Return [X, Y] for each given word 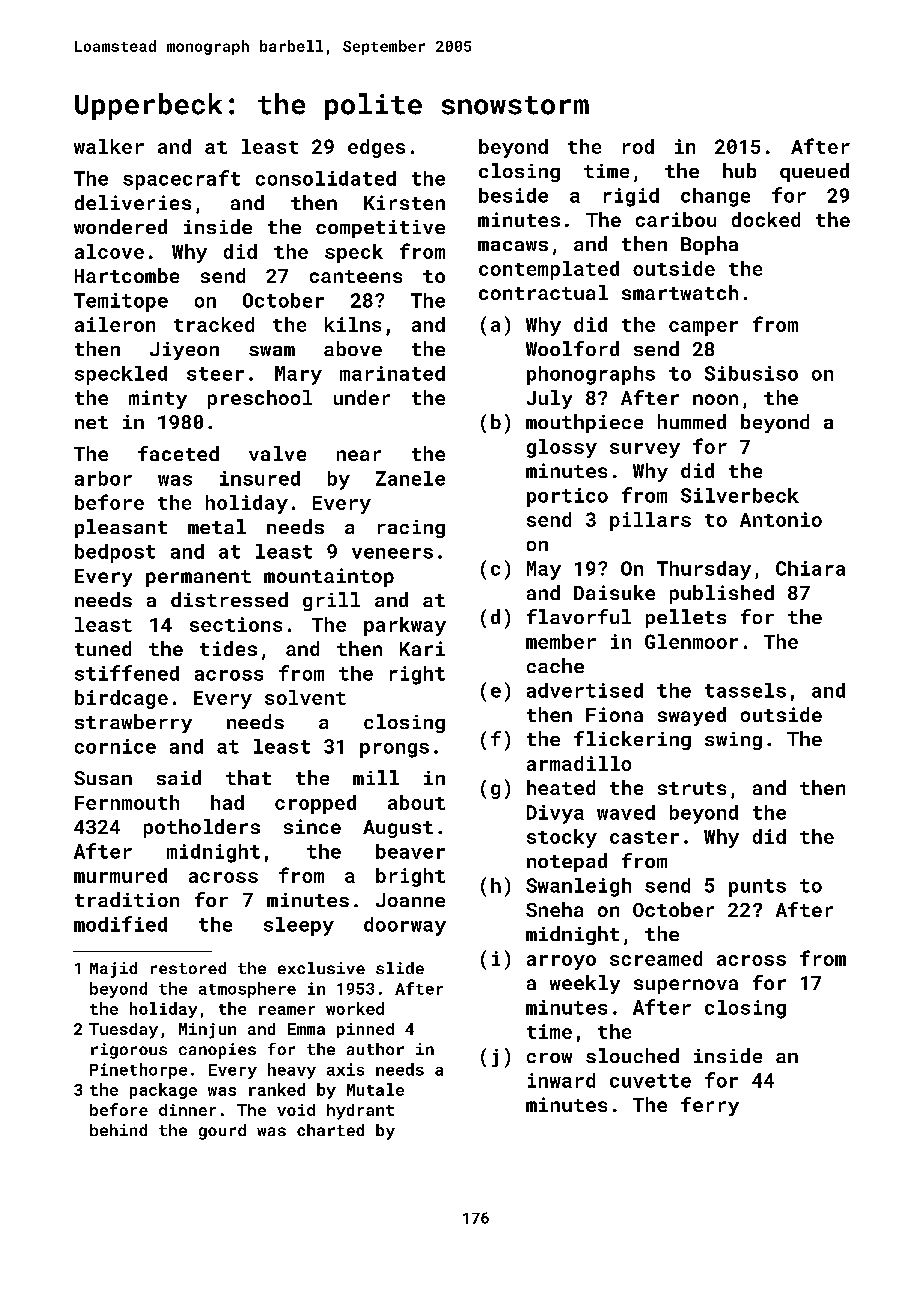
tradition [127, 899]
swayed [692, 716]
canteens [356, 276]
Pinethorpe [138, 1071]
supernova [686, 986]
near [359, 455]
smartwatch [680, 292]
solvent [305, 697]
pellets [686, 618]
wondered [120, 226]
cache [555, 665]
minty [158, 399]
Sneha [554, 909]
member [561, 641]
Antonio [781, 519]
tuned [103, 648]
